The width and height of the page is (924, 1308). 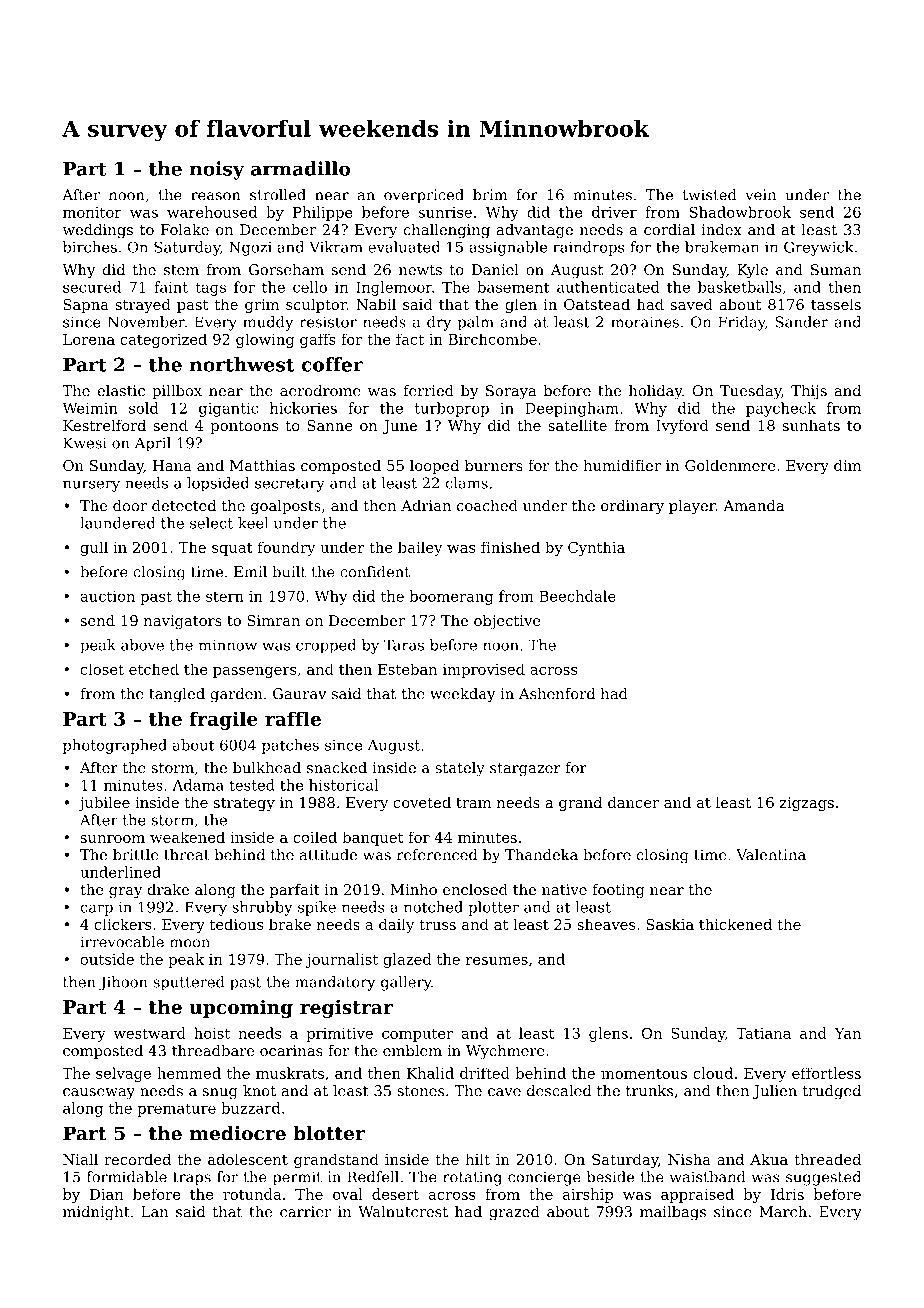 I want to click on dim, so click(x=847, y=465).
